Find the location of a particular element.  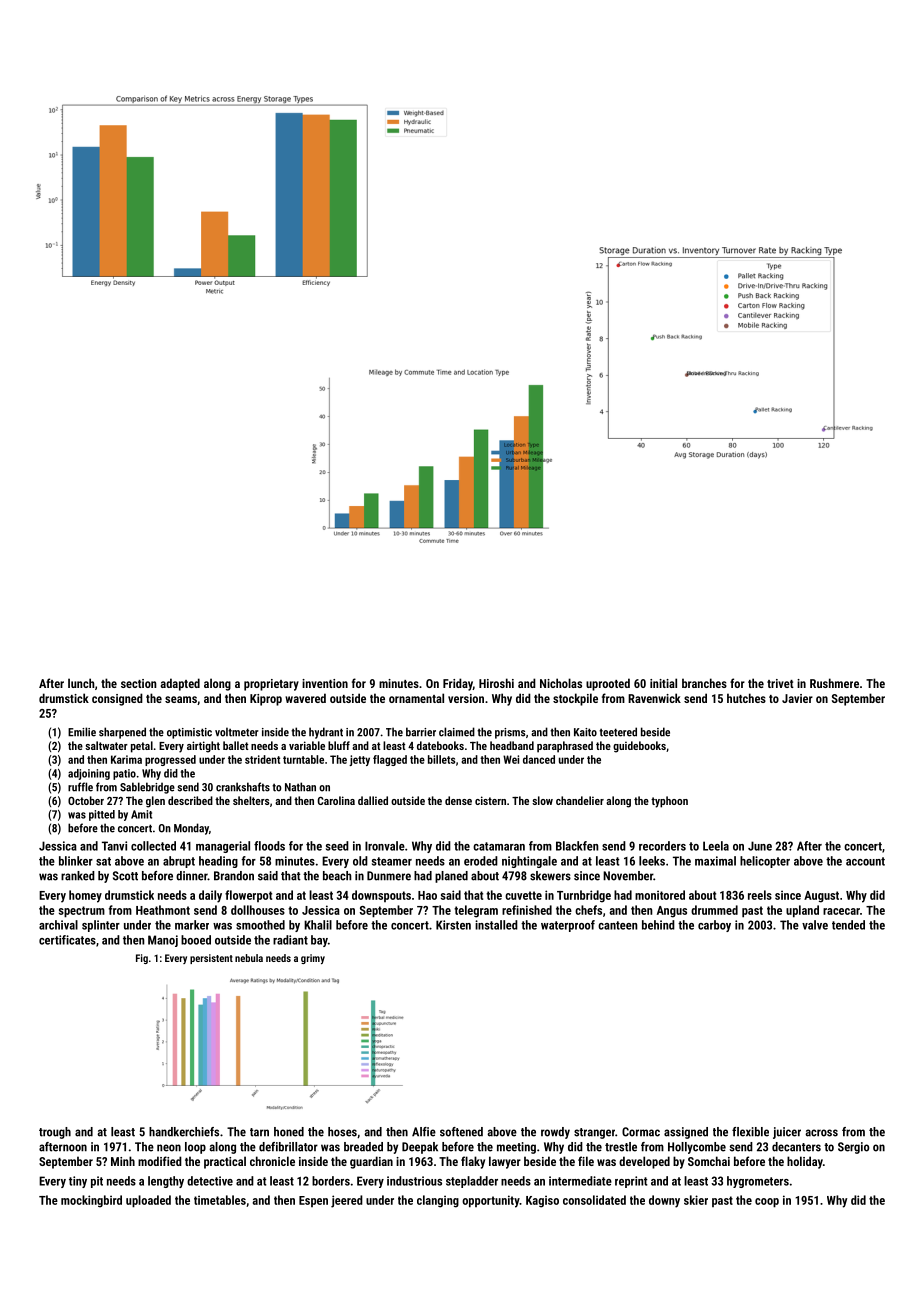

Manoj is located at coordinates (163, 941).
